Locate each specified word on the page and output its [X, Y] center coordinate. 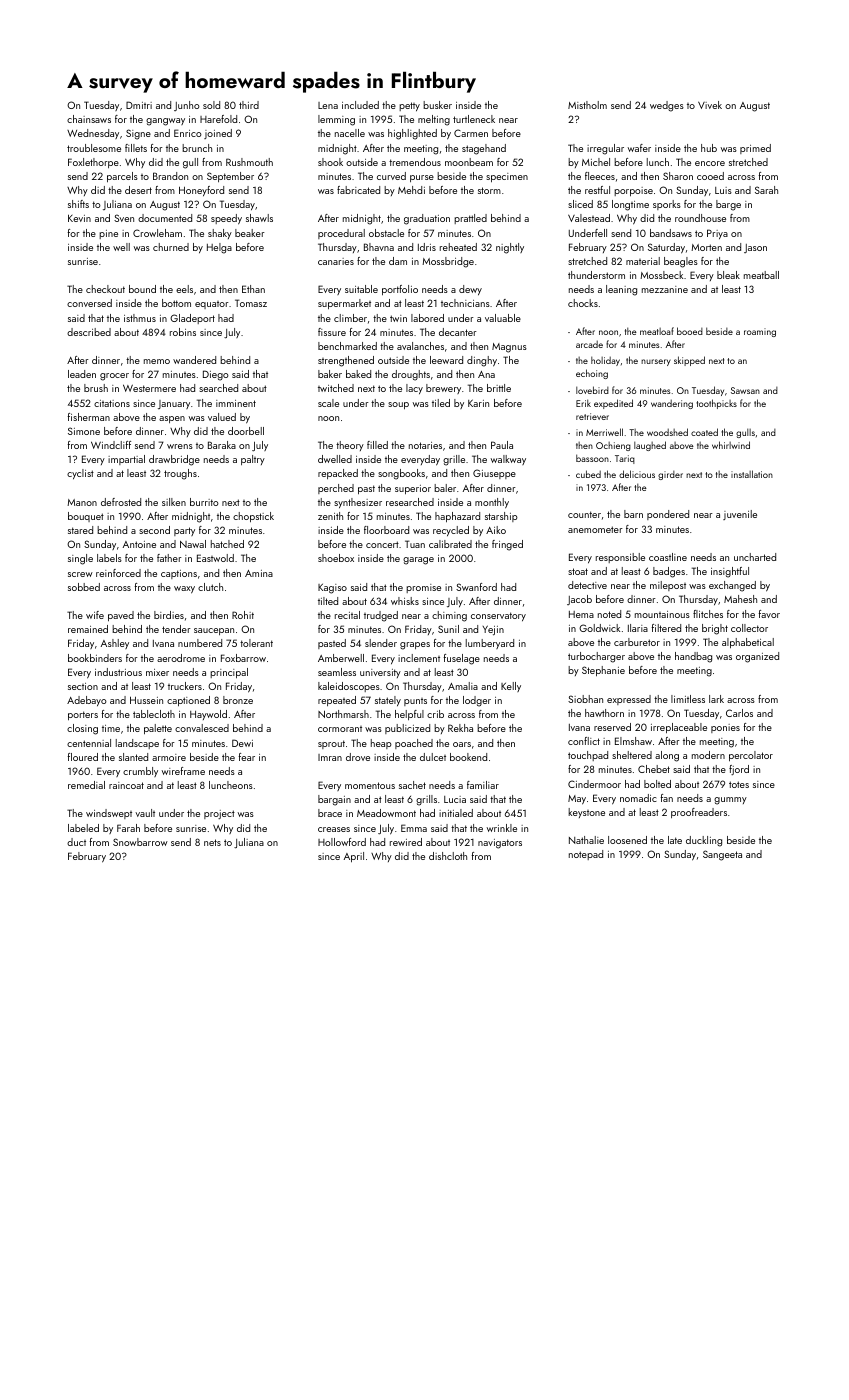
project [219, 814]
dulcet [433, 757]
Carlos [739, 713]
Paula [502, 445]
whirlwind [731, 445]
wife [95, 615]
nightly [510, 248]
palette [158, 729]
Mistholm [587, 105]
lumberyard [490, 644]
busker [437, 105]
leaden [82, 374]
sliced [580, 204]
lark [716, 699]
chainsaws [89, 119]
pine [108, 234]
